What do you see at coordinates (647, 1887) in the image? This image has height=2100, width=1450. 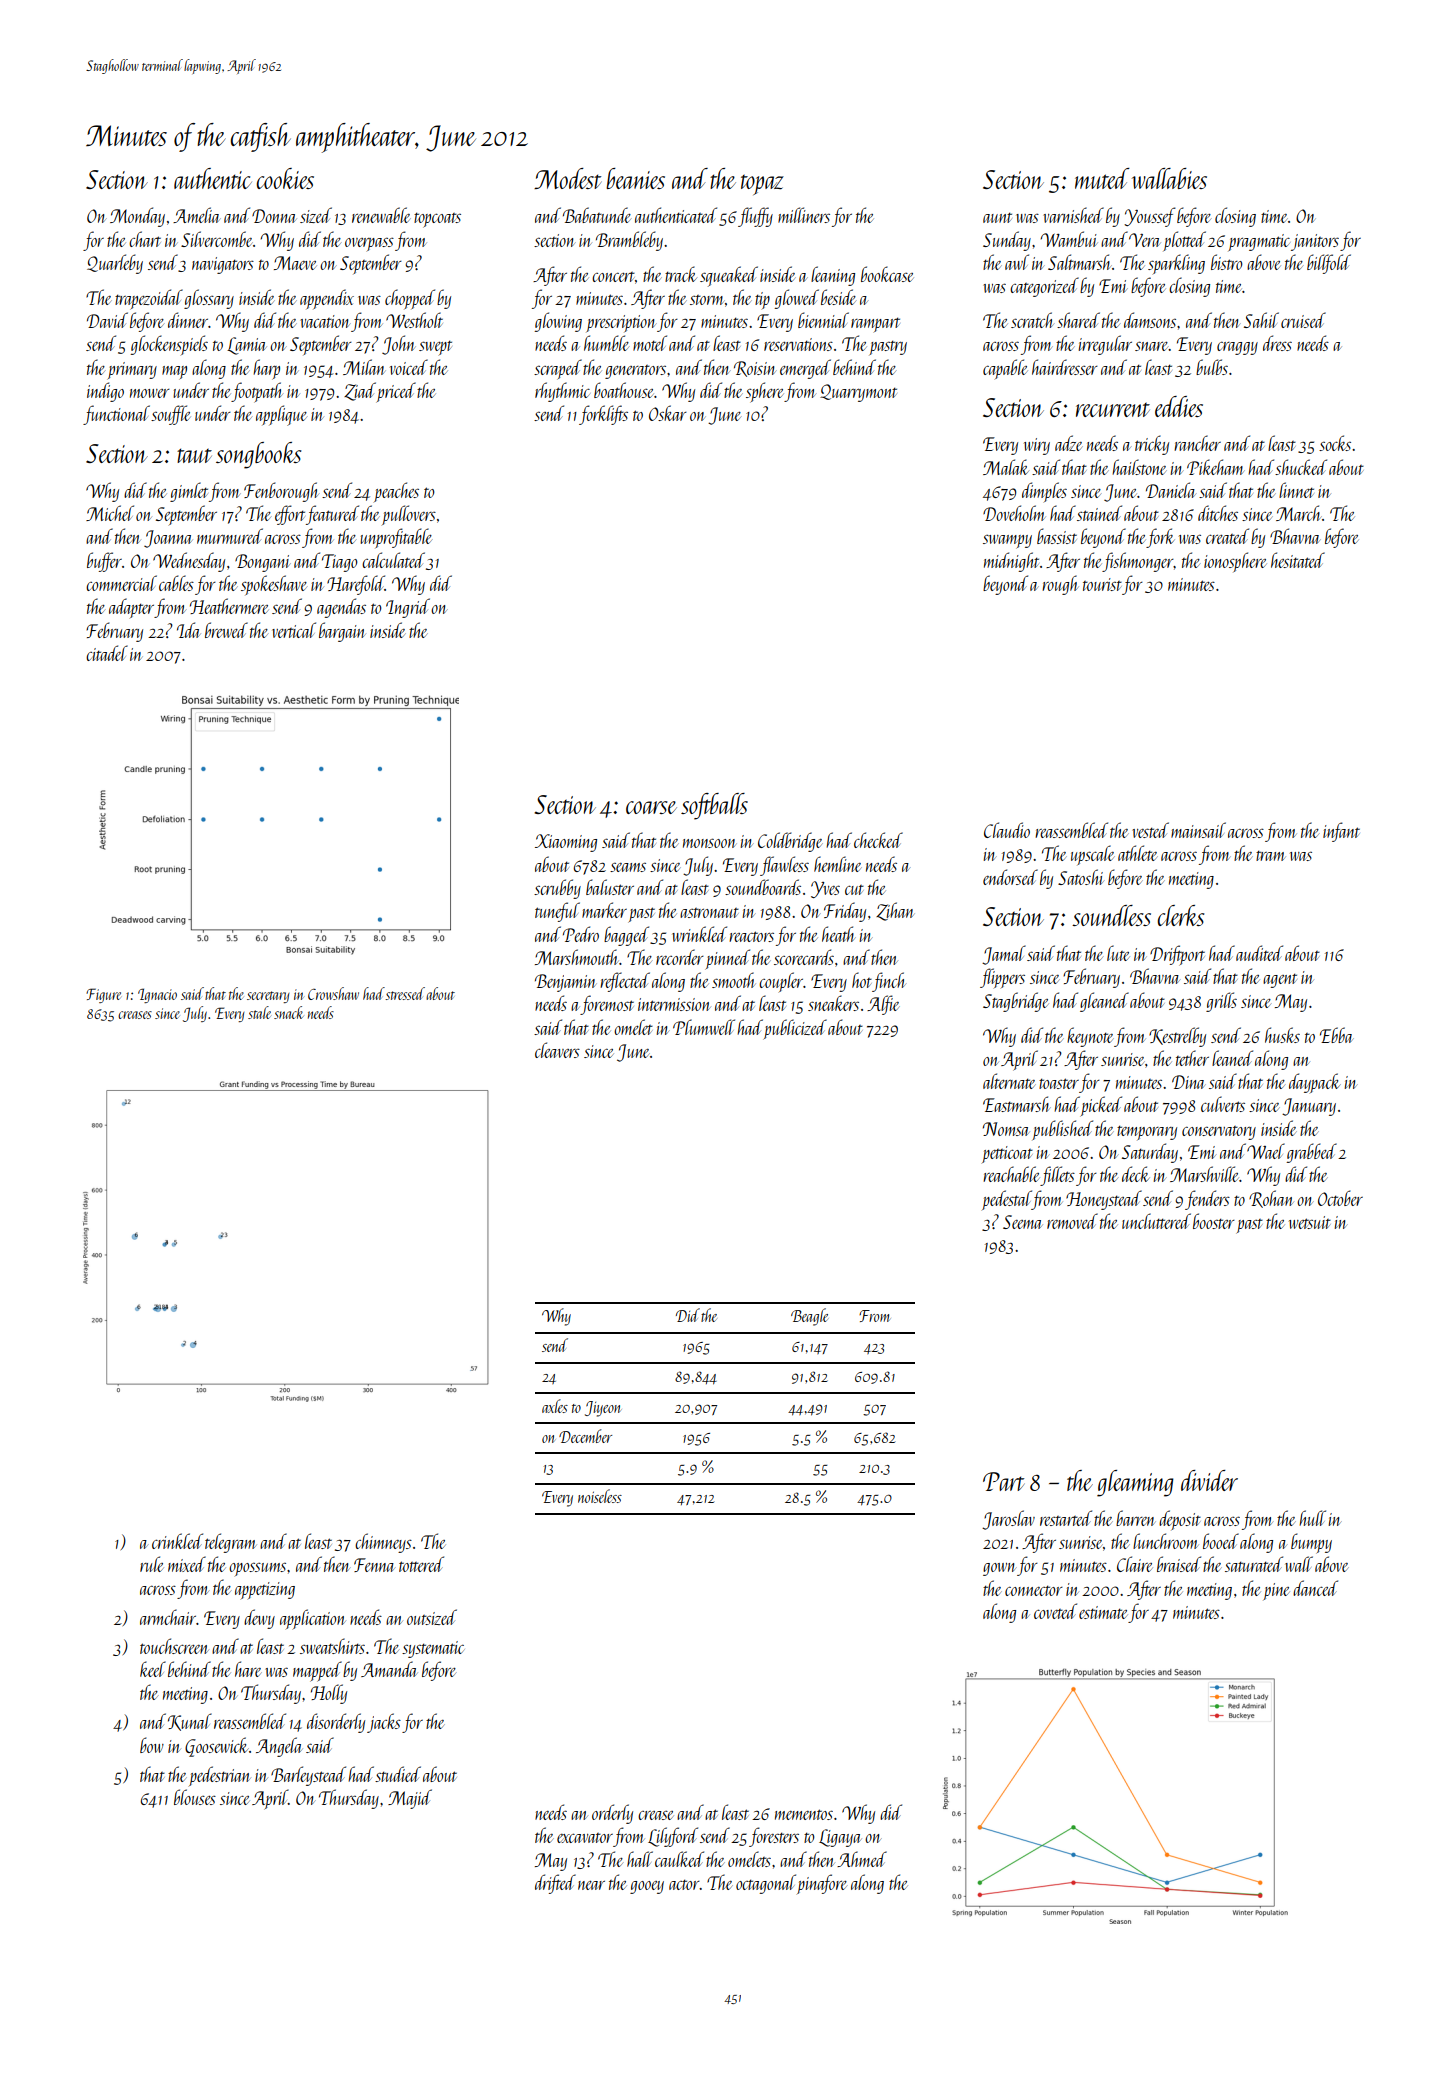 I see `gooey` at bounding box center [647, 1887].
